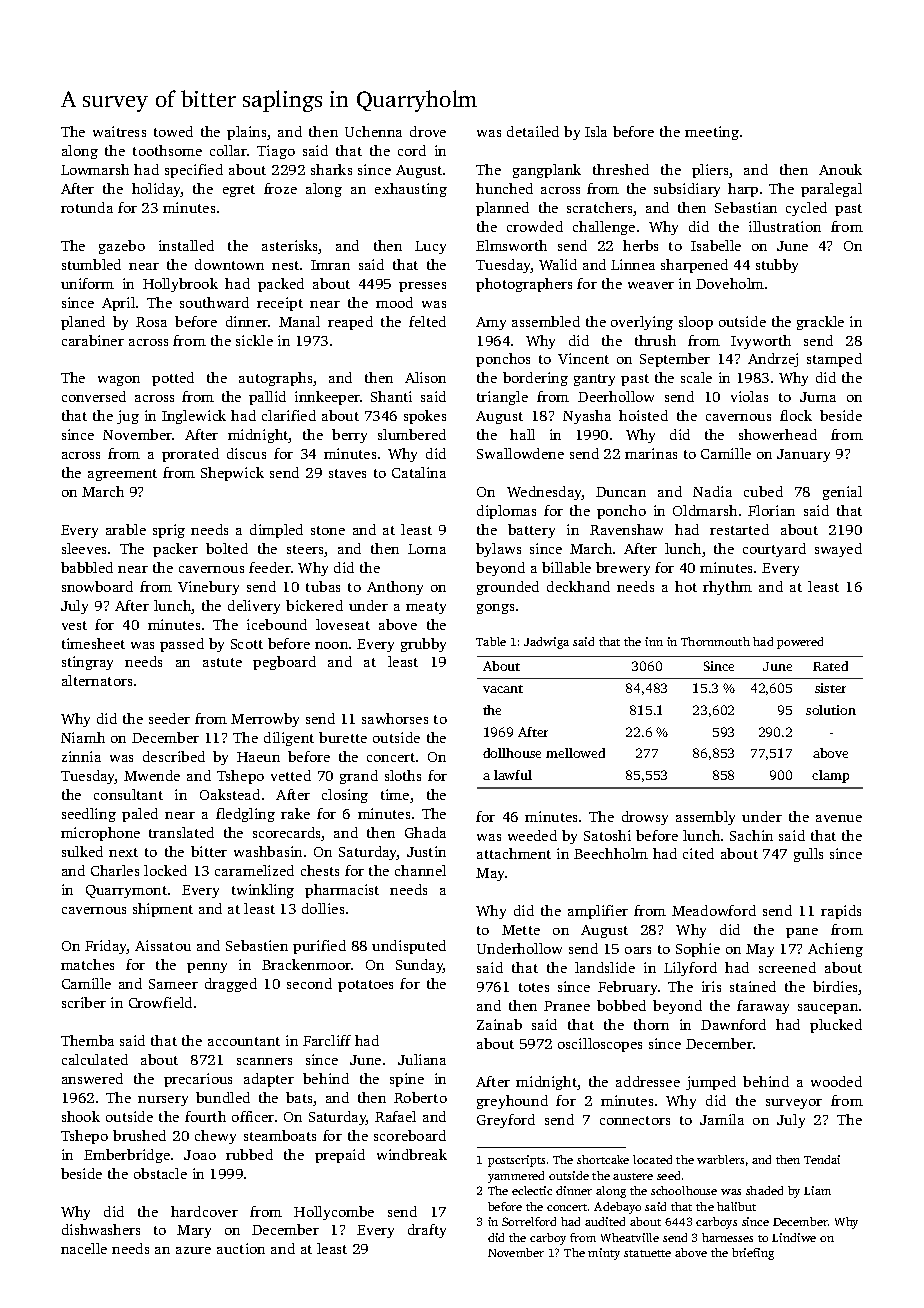 This screenshot has height=1308, width=924. What do you see at coordinates (193, 1250) in the screenshot?
I see `azure` at bounding box center [193, 1250].
